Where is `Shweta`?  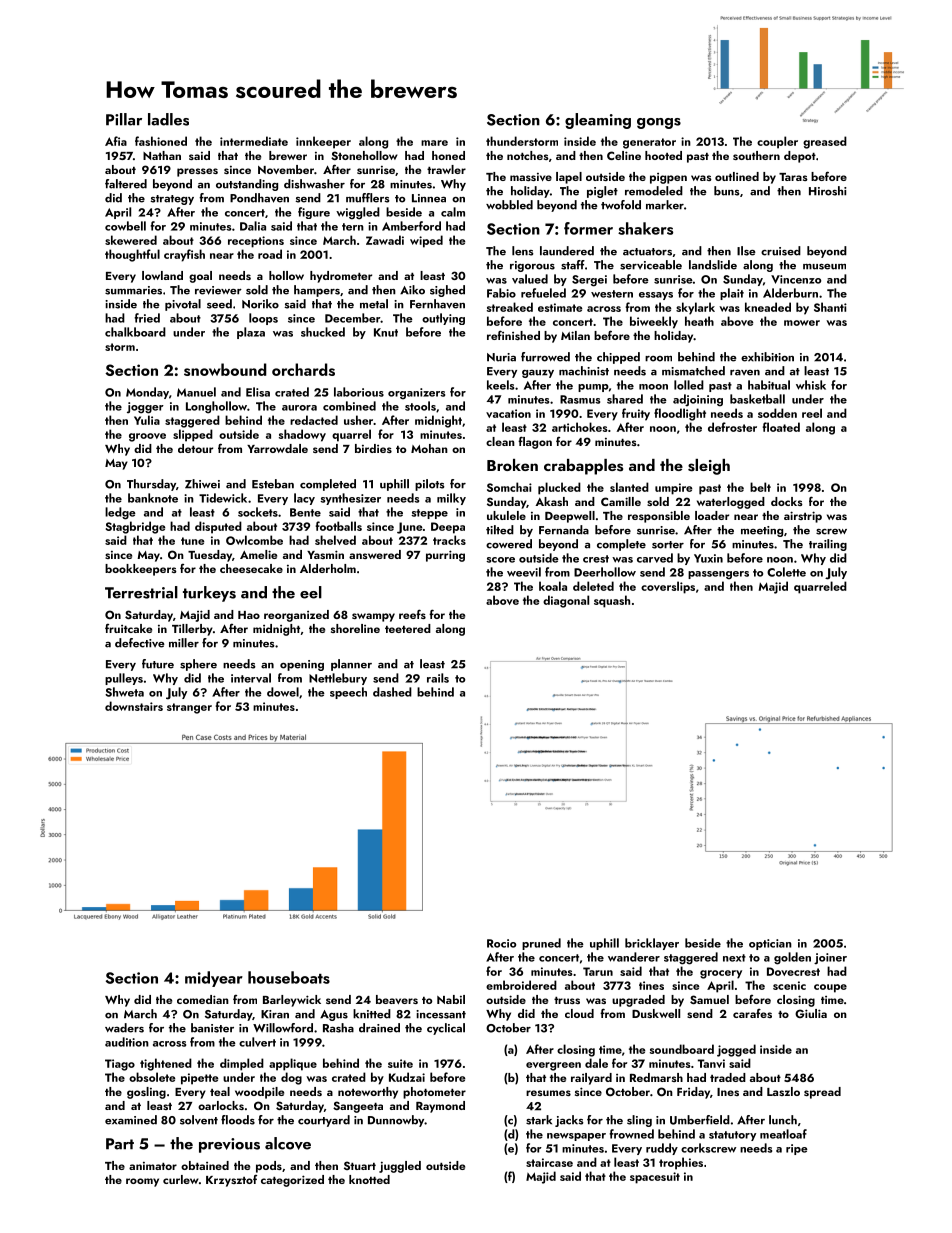 Shweta is located at coordinates (124, 692).
